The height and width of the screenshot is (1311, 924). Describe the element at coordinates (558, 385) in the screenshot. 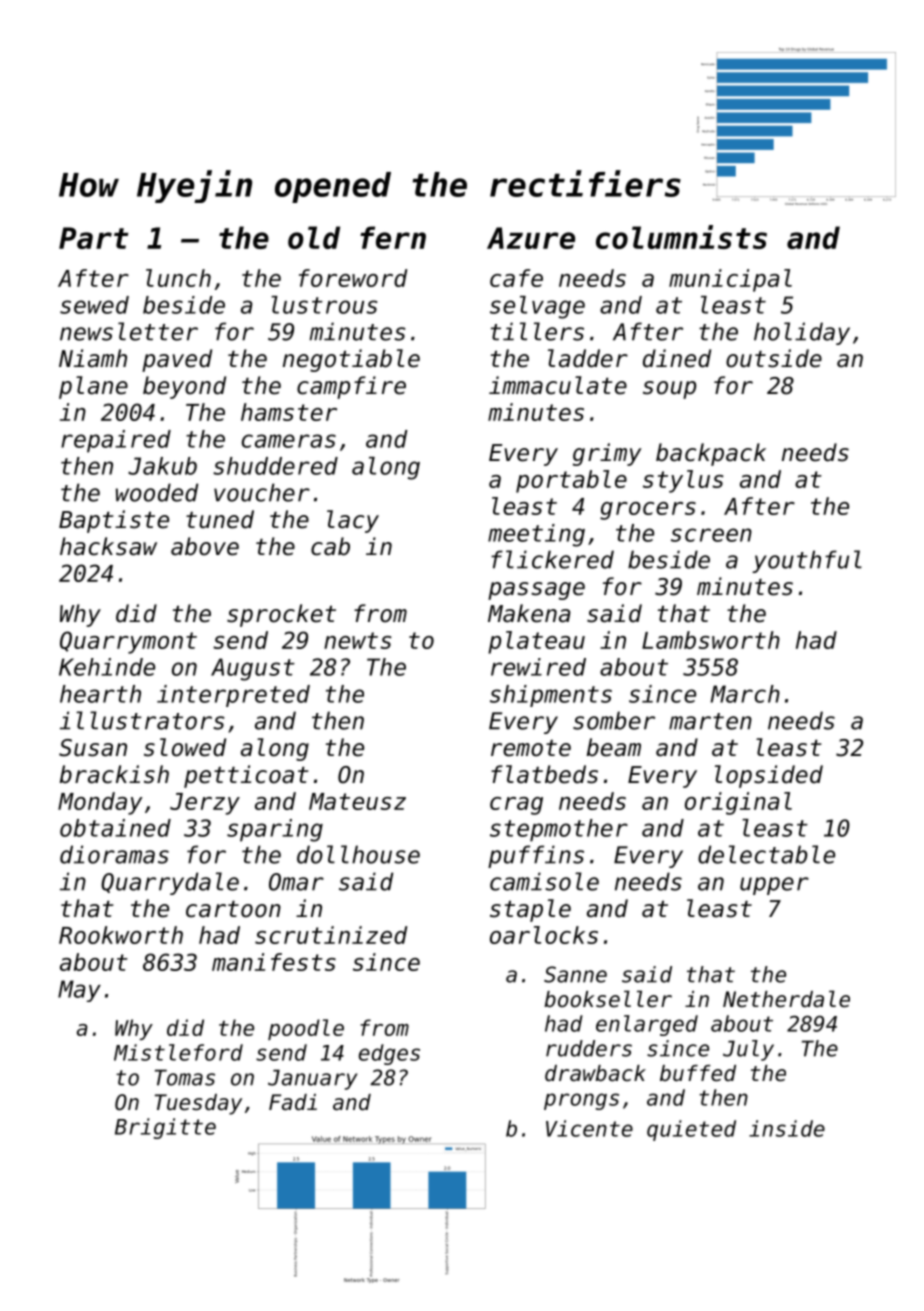

I see `immaculate` at that location.
